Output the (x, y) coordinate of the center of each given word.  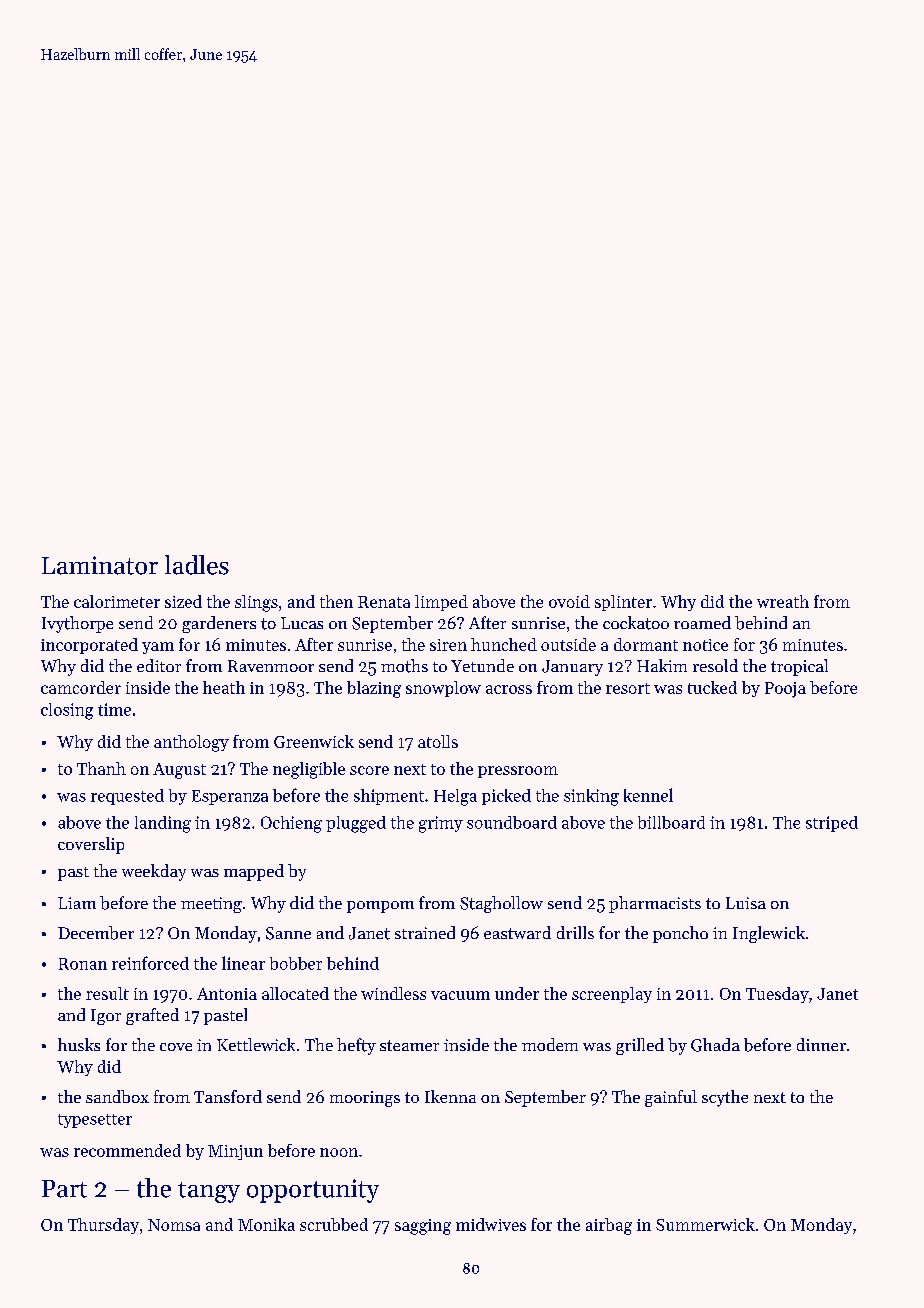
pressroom (518, 772)
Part (64, 1189)
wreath (783, 601)
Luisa (746, 903)
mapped (254, 872)
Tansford (228, 1096)
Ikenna (450, 1096)
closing (67, 711)
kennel (648, 795)
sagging (423, 1227)
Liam (77, 903)
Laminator (100, 565)
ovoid (569, 601)
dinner (821, 1044)
